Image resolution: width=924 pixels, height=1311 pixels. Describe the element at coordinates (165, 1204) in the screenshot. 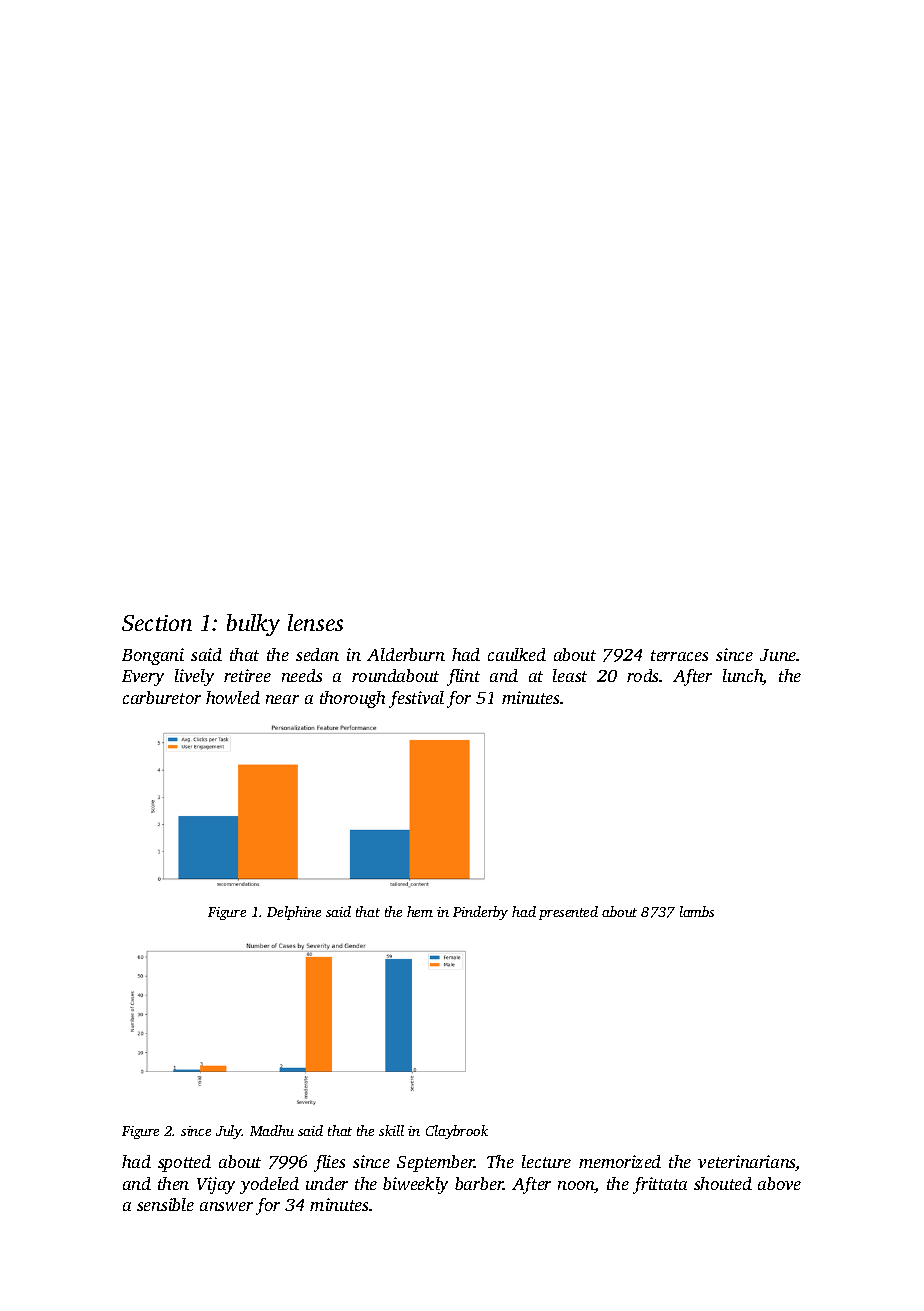

I see `sensible` at that location.
